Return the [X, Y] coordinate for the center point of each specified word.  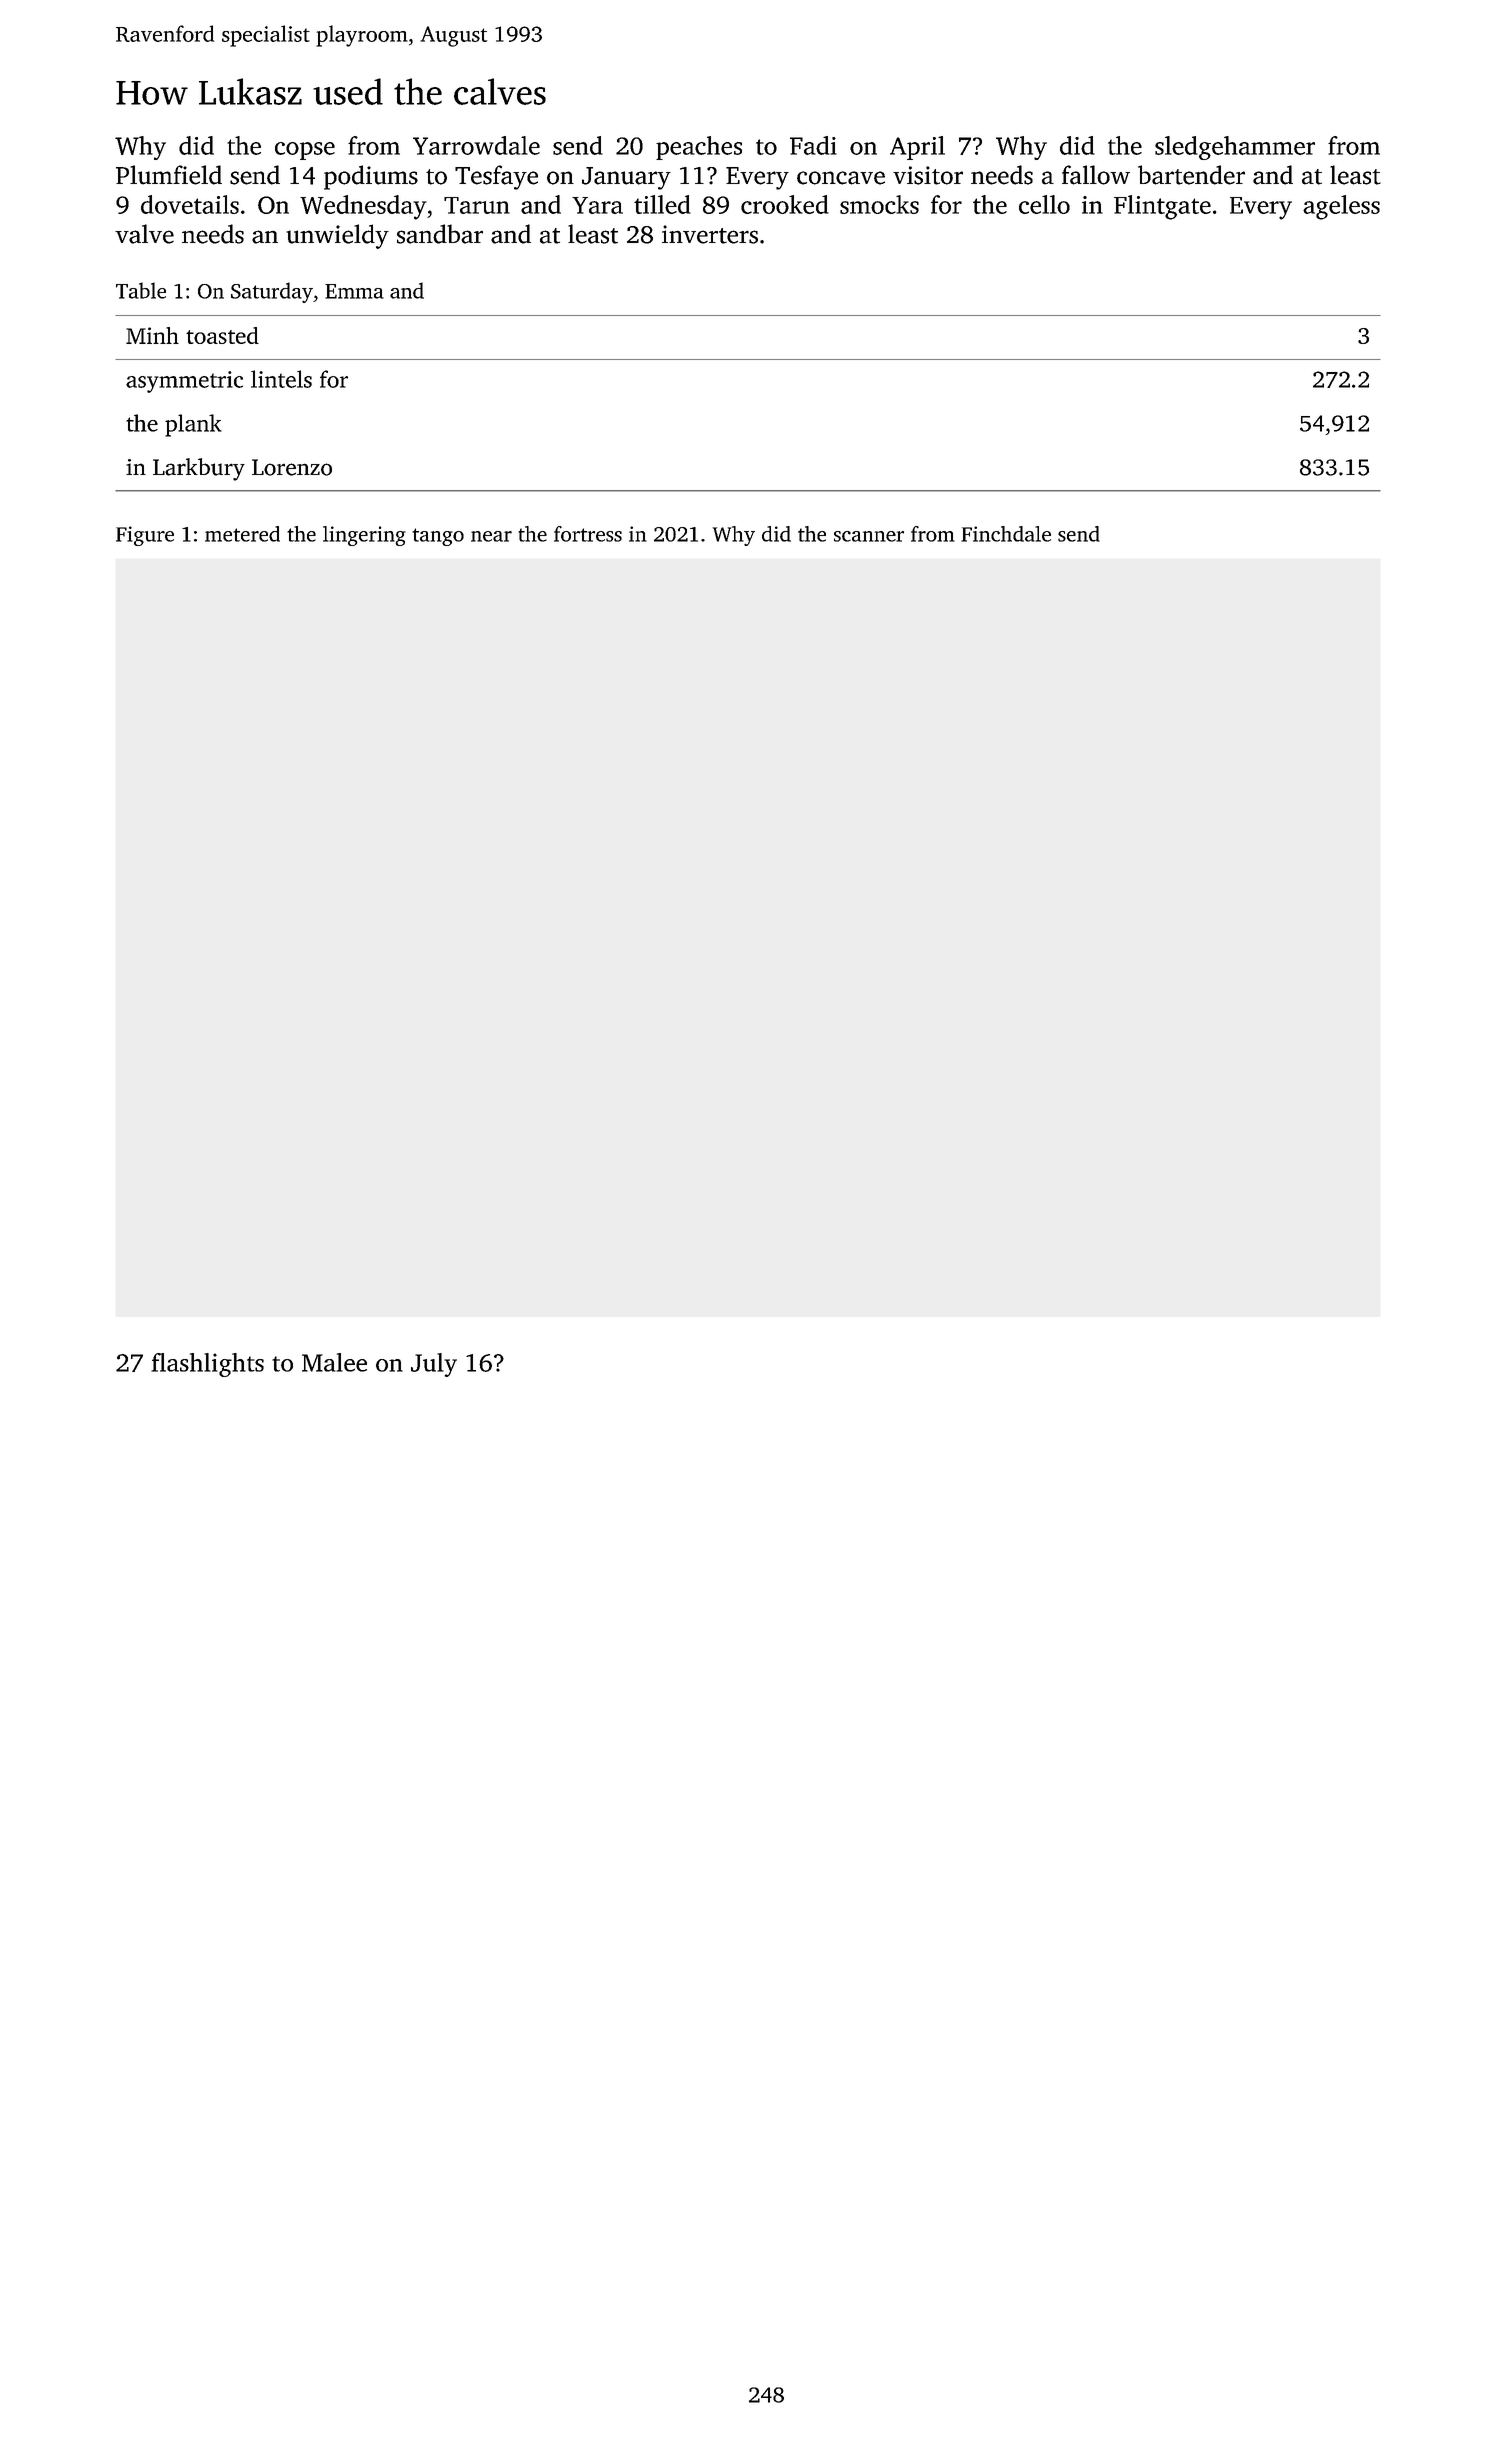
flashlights [207, 1365]
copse [305, 151]
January [626, 178]
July [434, 1365]
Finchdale [1006, 534]
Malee [334, 1362]
